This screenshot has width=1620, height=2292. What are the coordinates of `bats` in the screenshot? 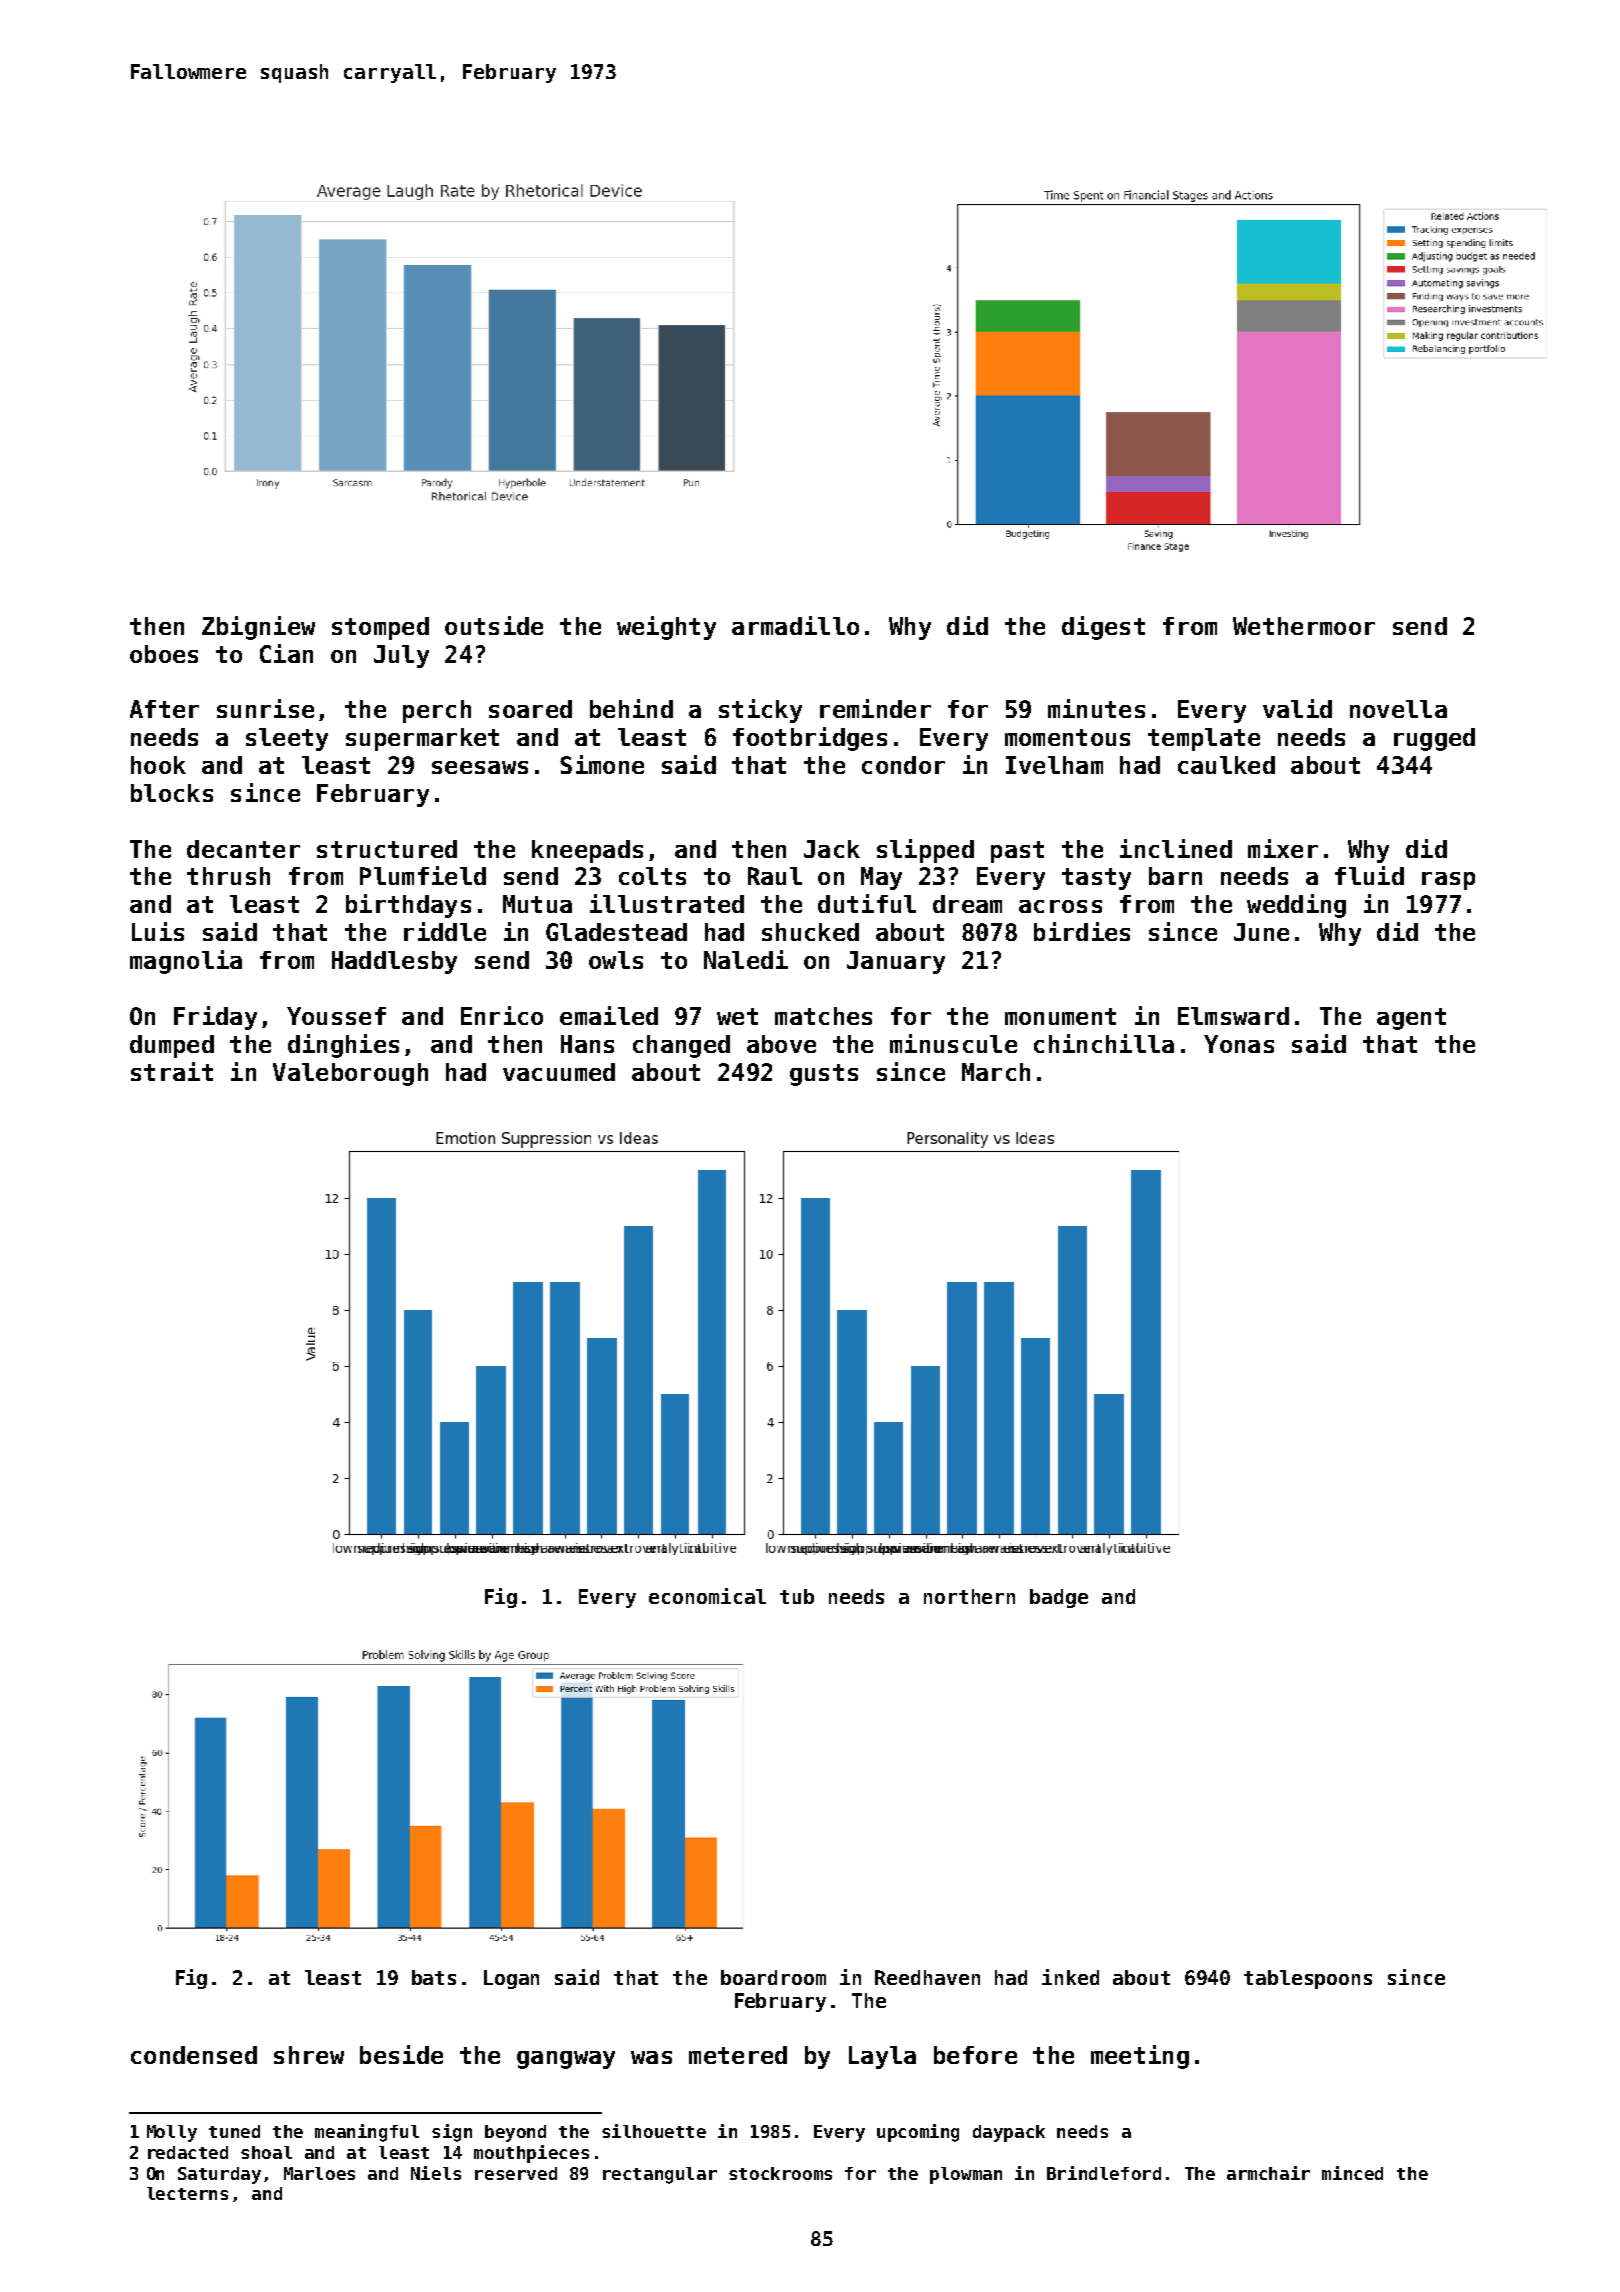 It's located at (434, 1977).
